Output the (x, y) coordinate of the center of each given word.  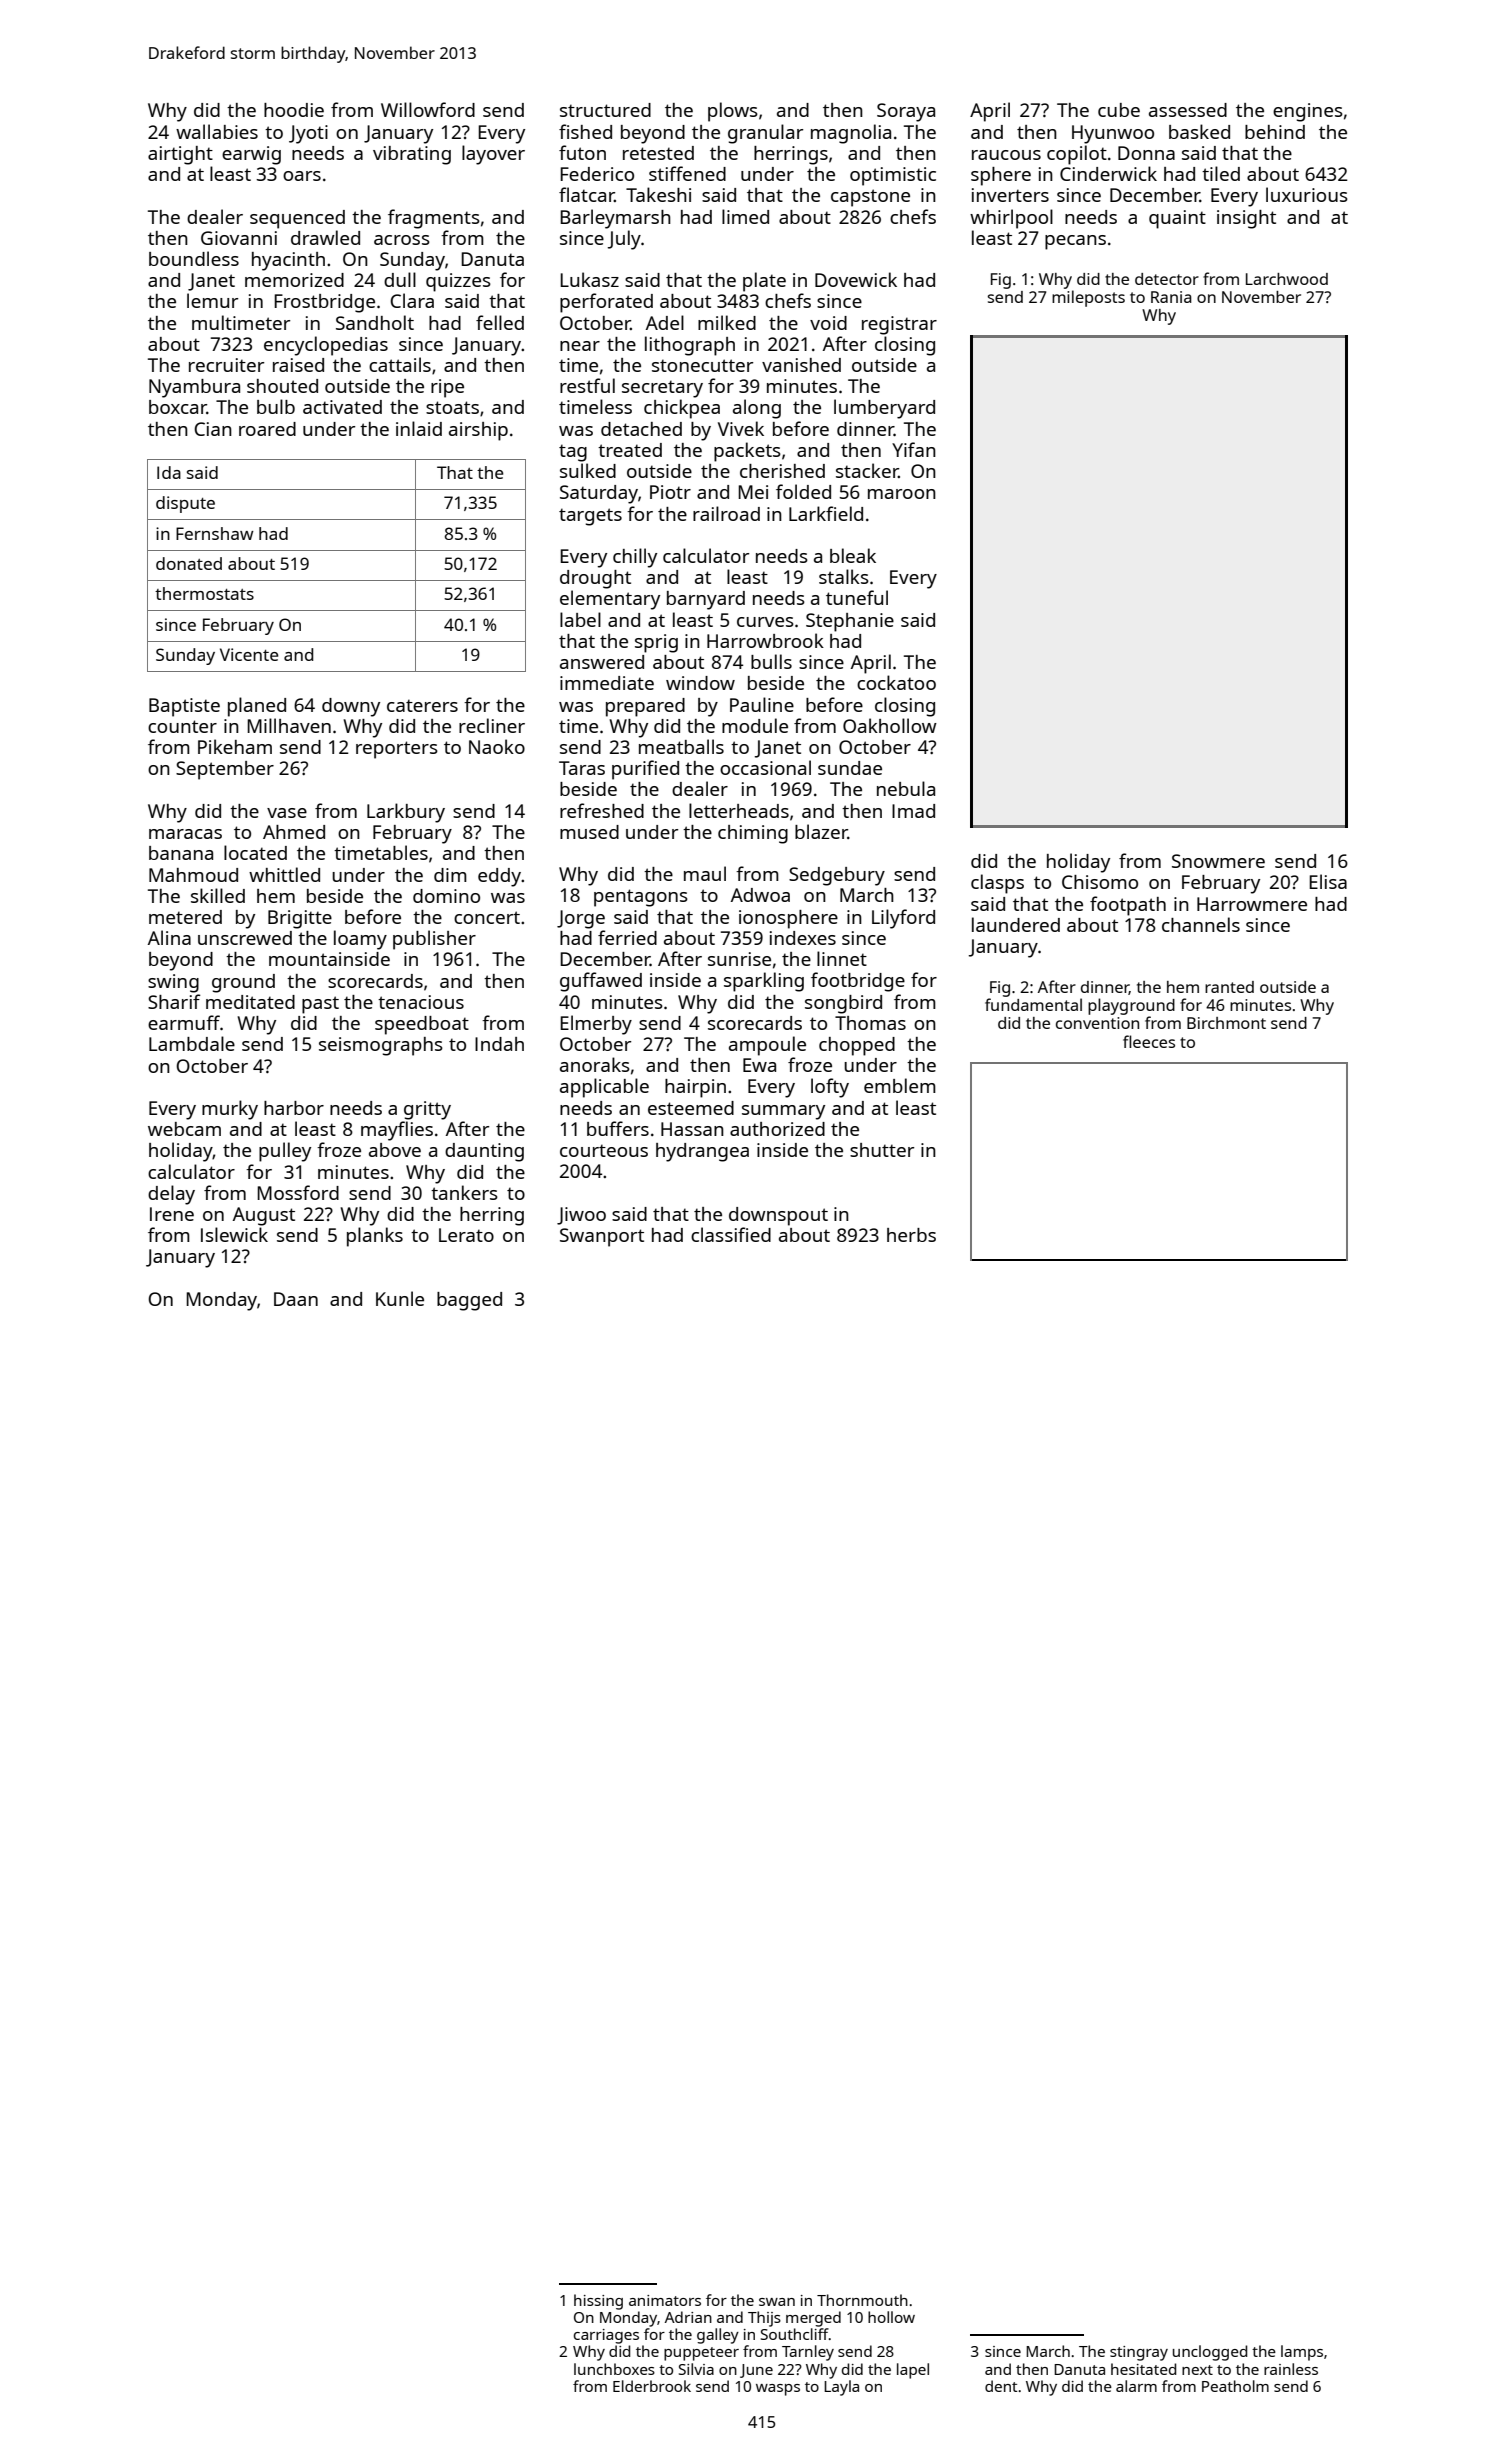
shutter (882, 1150)
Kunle (400, 1298)
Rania (1171, 297)
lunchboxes (614, 2369)
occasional (765, 767)
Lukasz (589, 279)
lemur (212, 300)
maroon (902, 494)
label (580, 619)
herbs (911, 1235)
